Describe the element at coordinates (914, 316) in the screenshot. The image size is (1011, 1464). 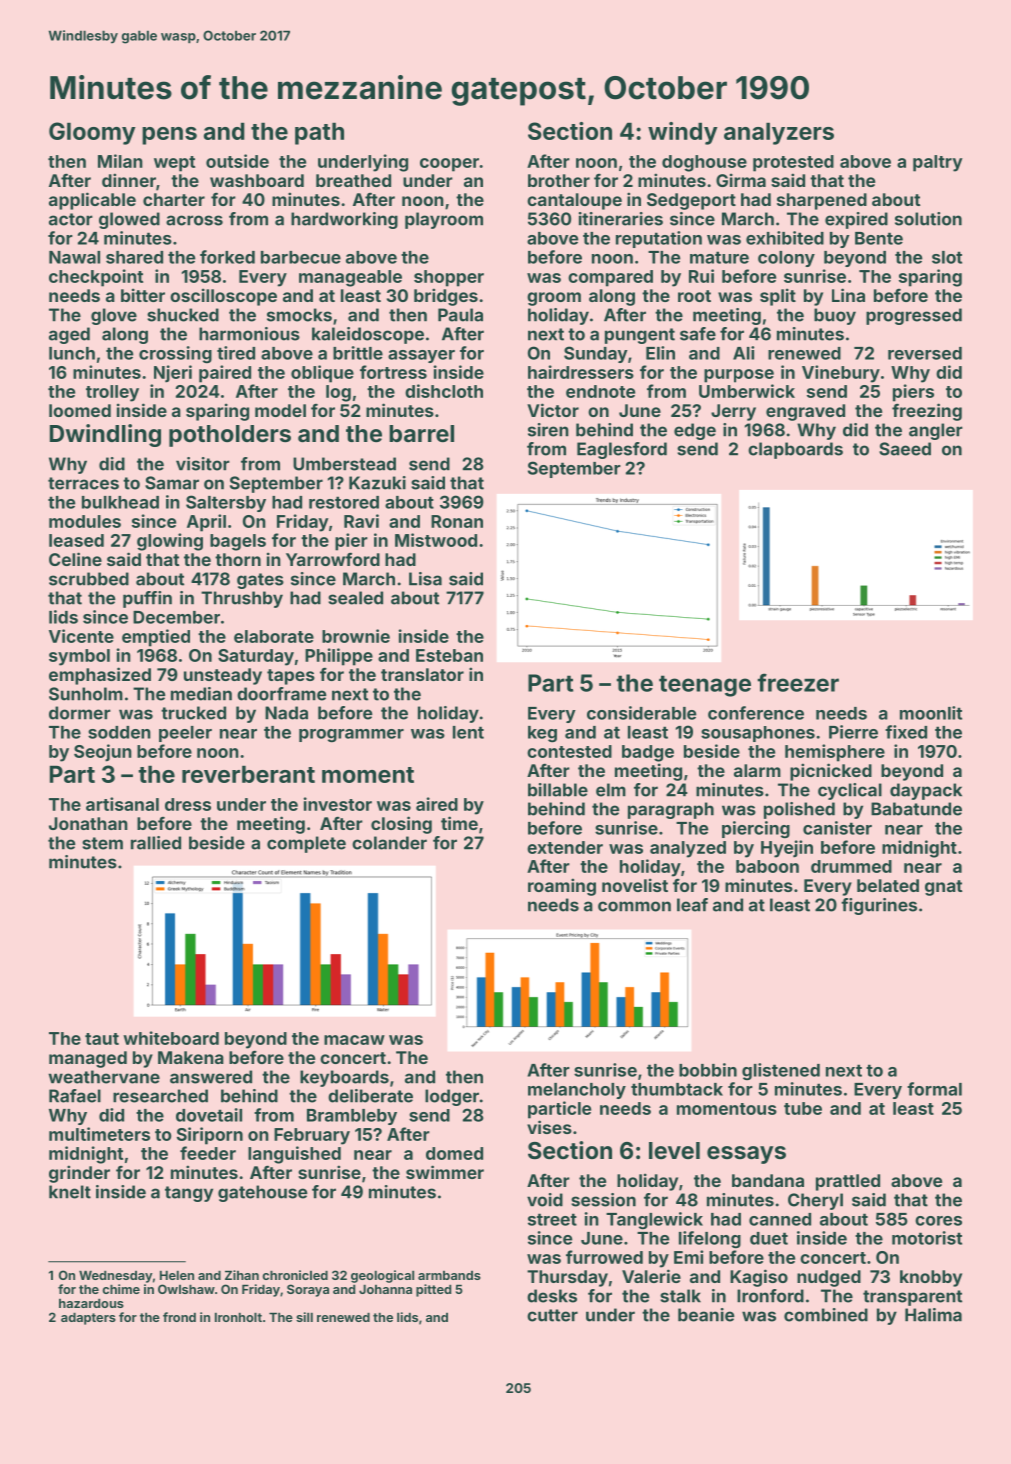
I see `progressed` at that location.
